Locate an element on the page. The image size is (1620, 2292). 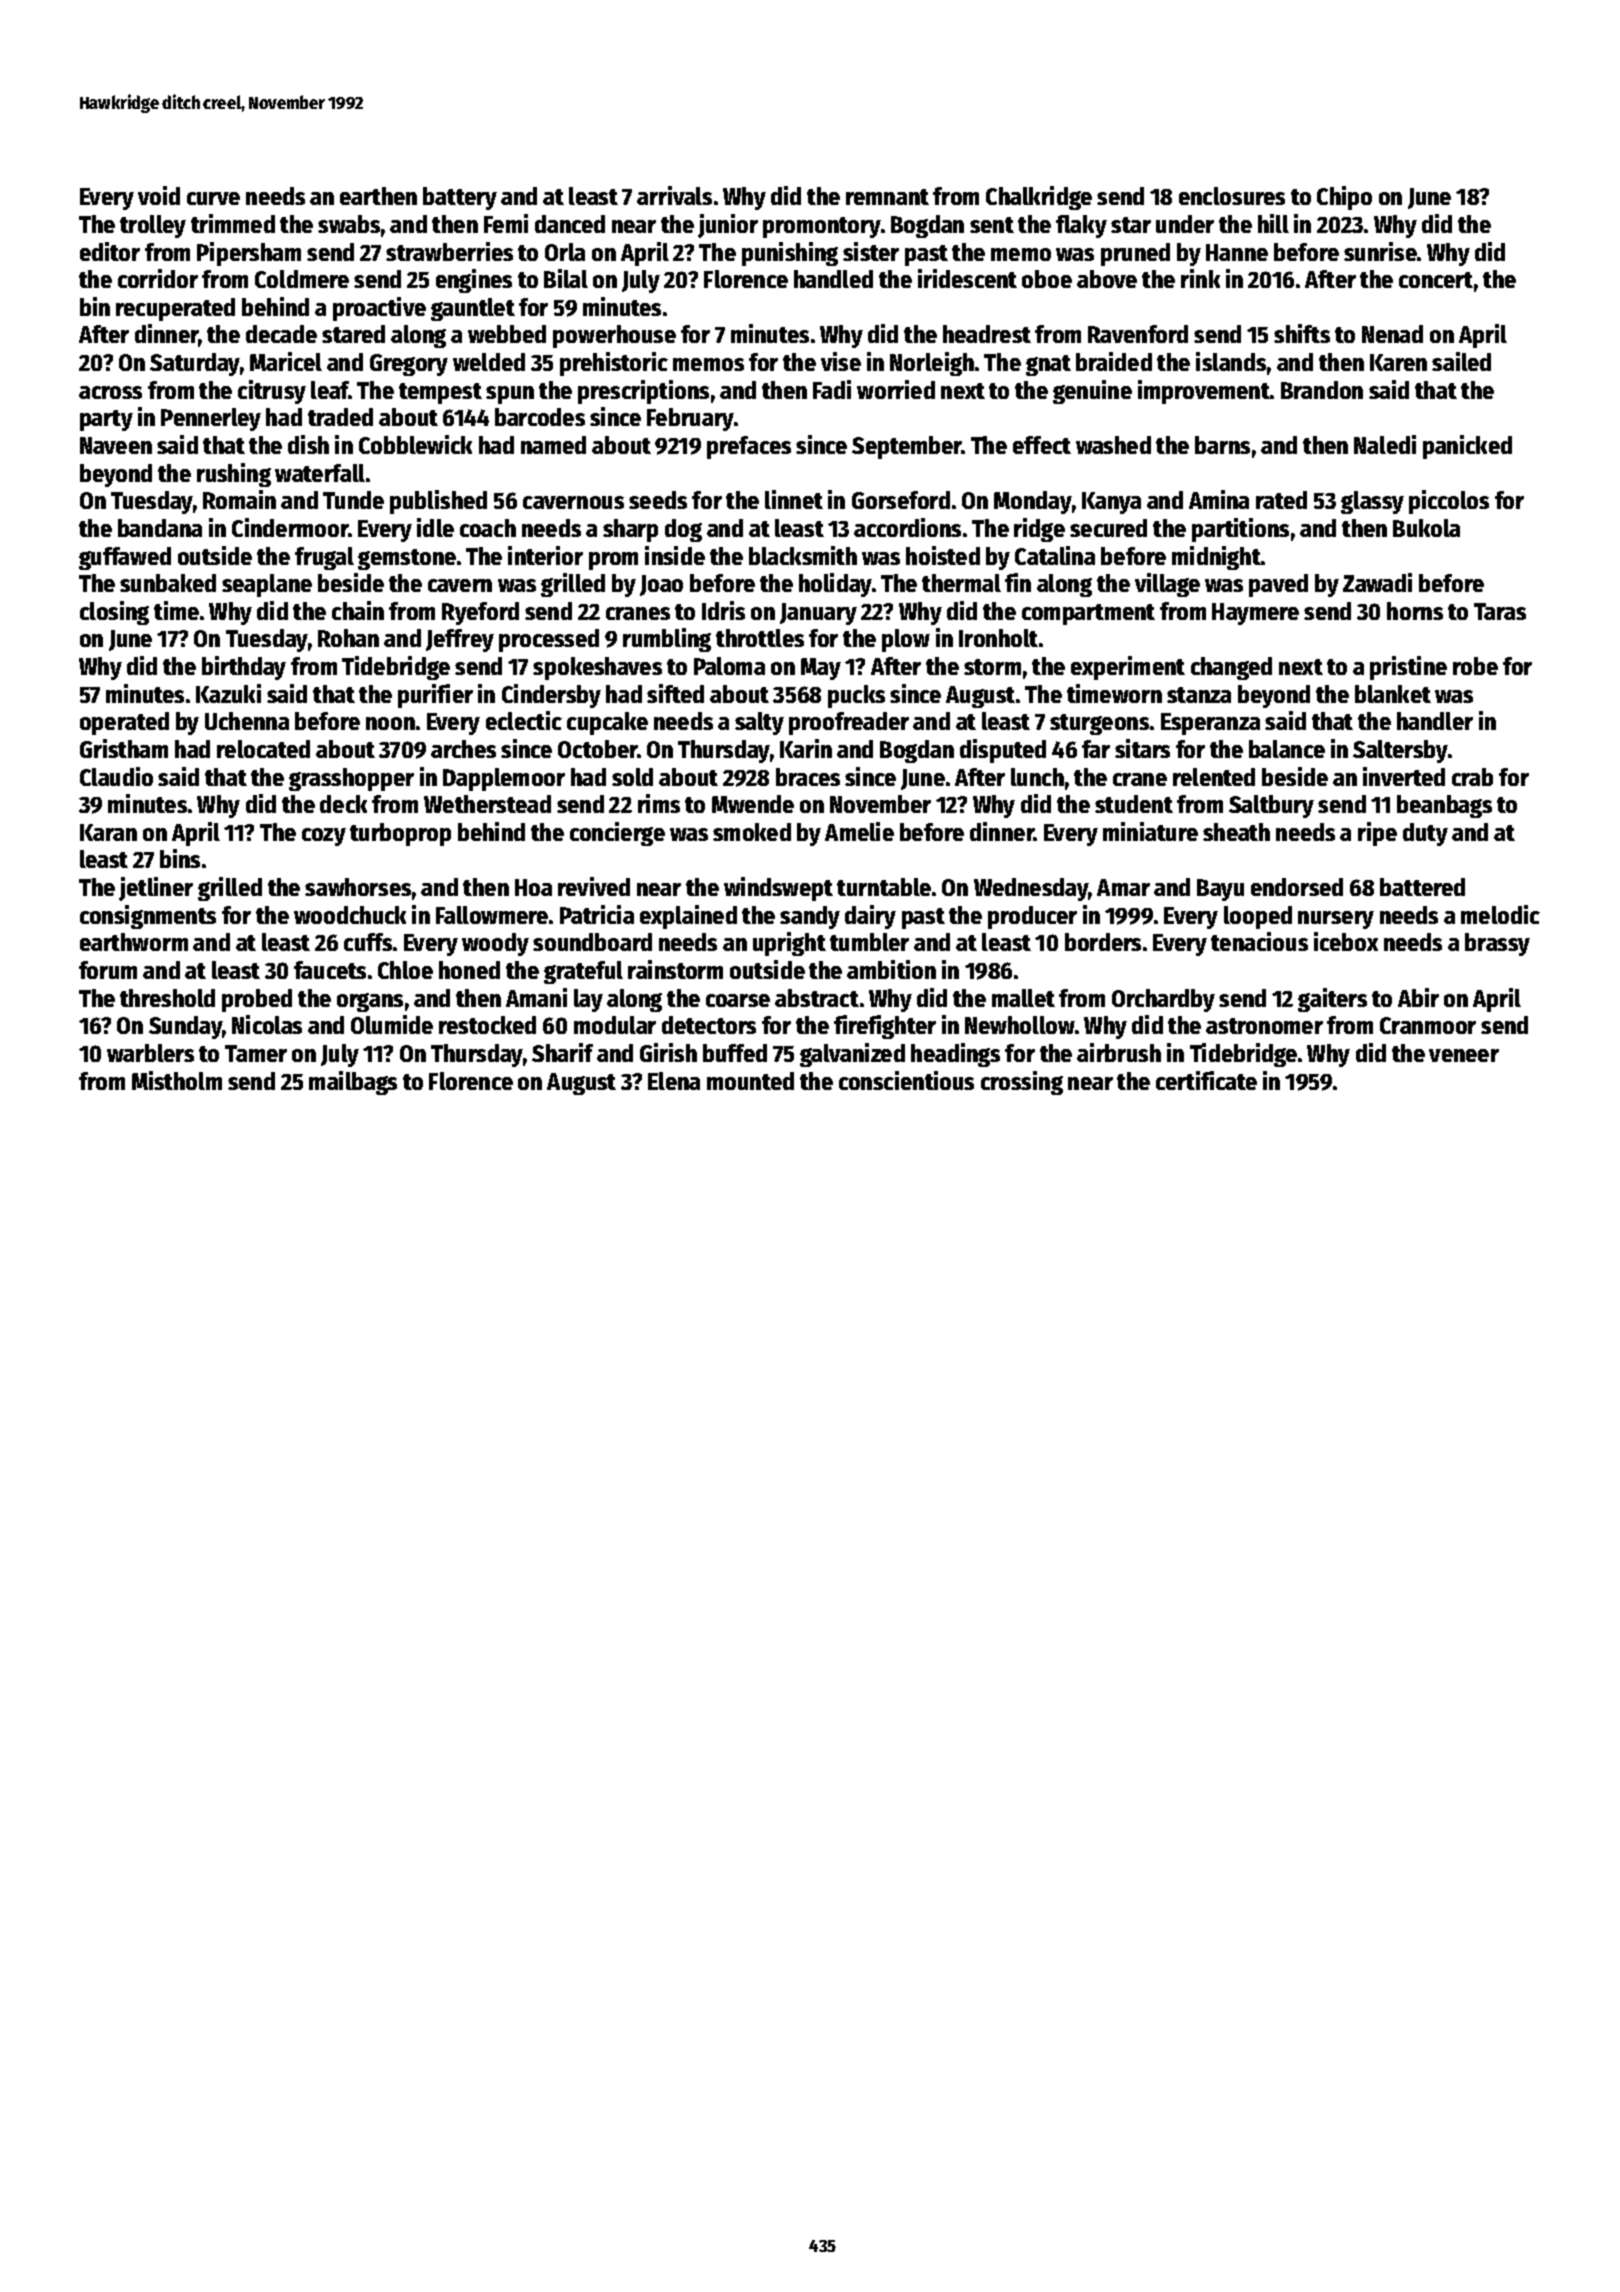
junior is located at coordinates (728, 226).
